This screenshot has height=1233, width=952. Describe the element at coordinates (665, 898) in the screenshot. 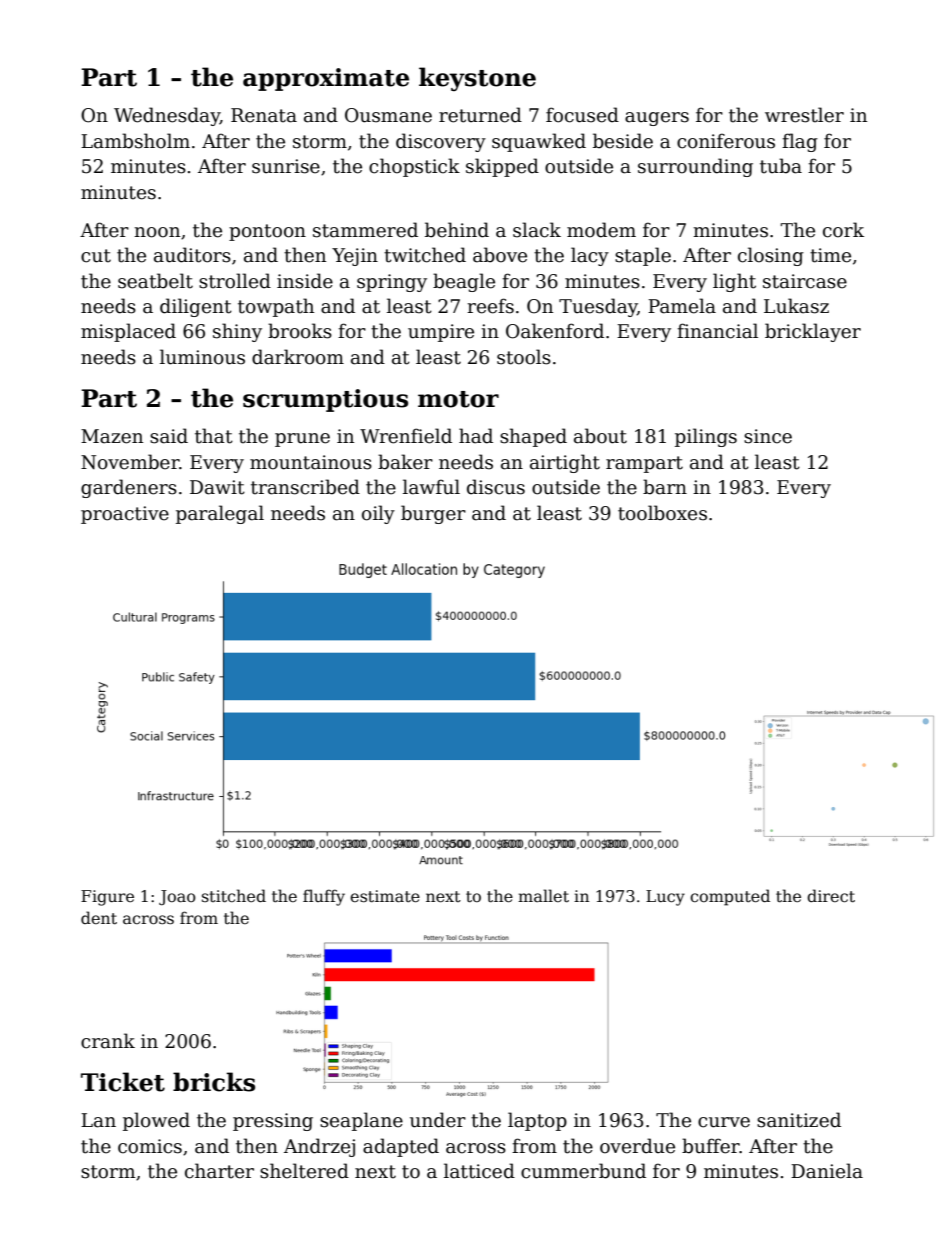

I see `Lucy` at that location.
